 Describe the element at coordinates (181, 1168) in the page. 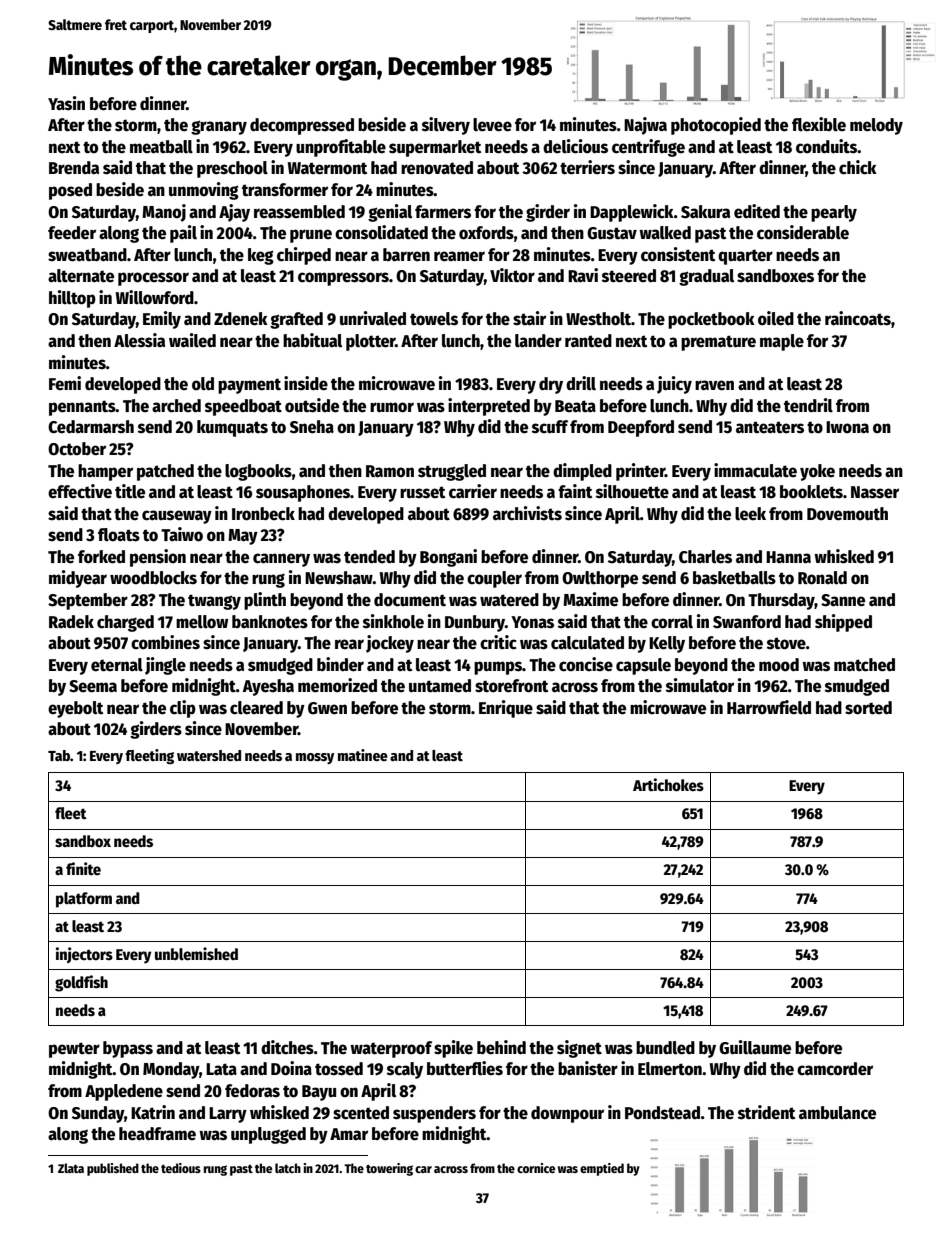

I see `tedious` at that location.
